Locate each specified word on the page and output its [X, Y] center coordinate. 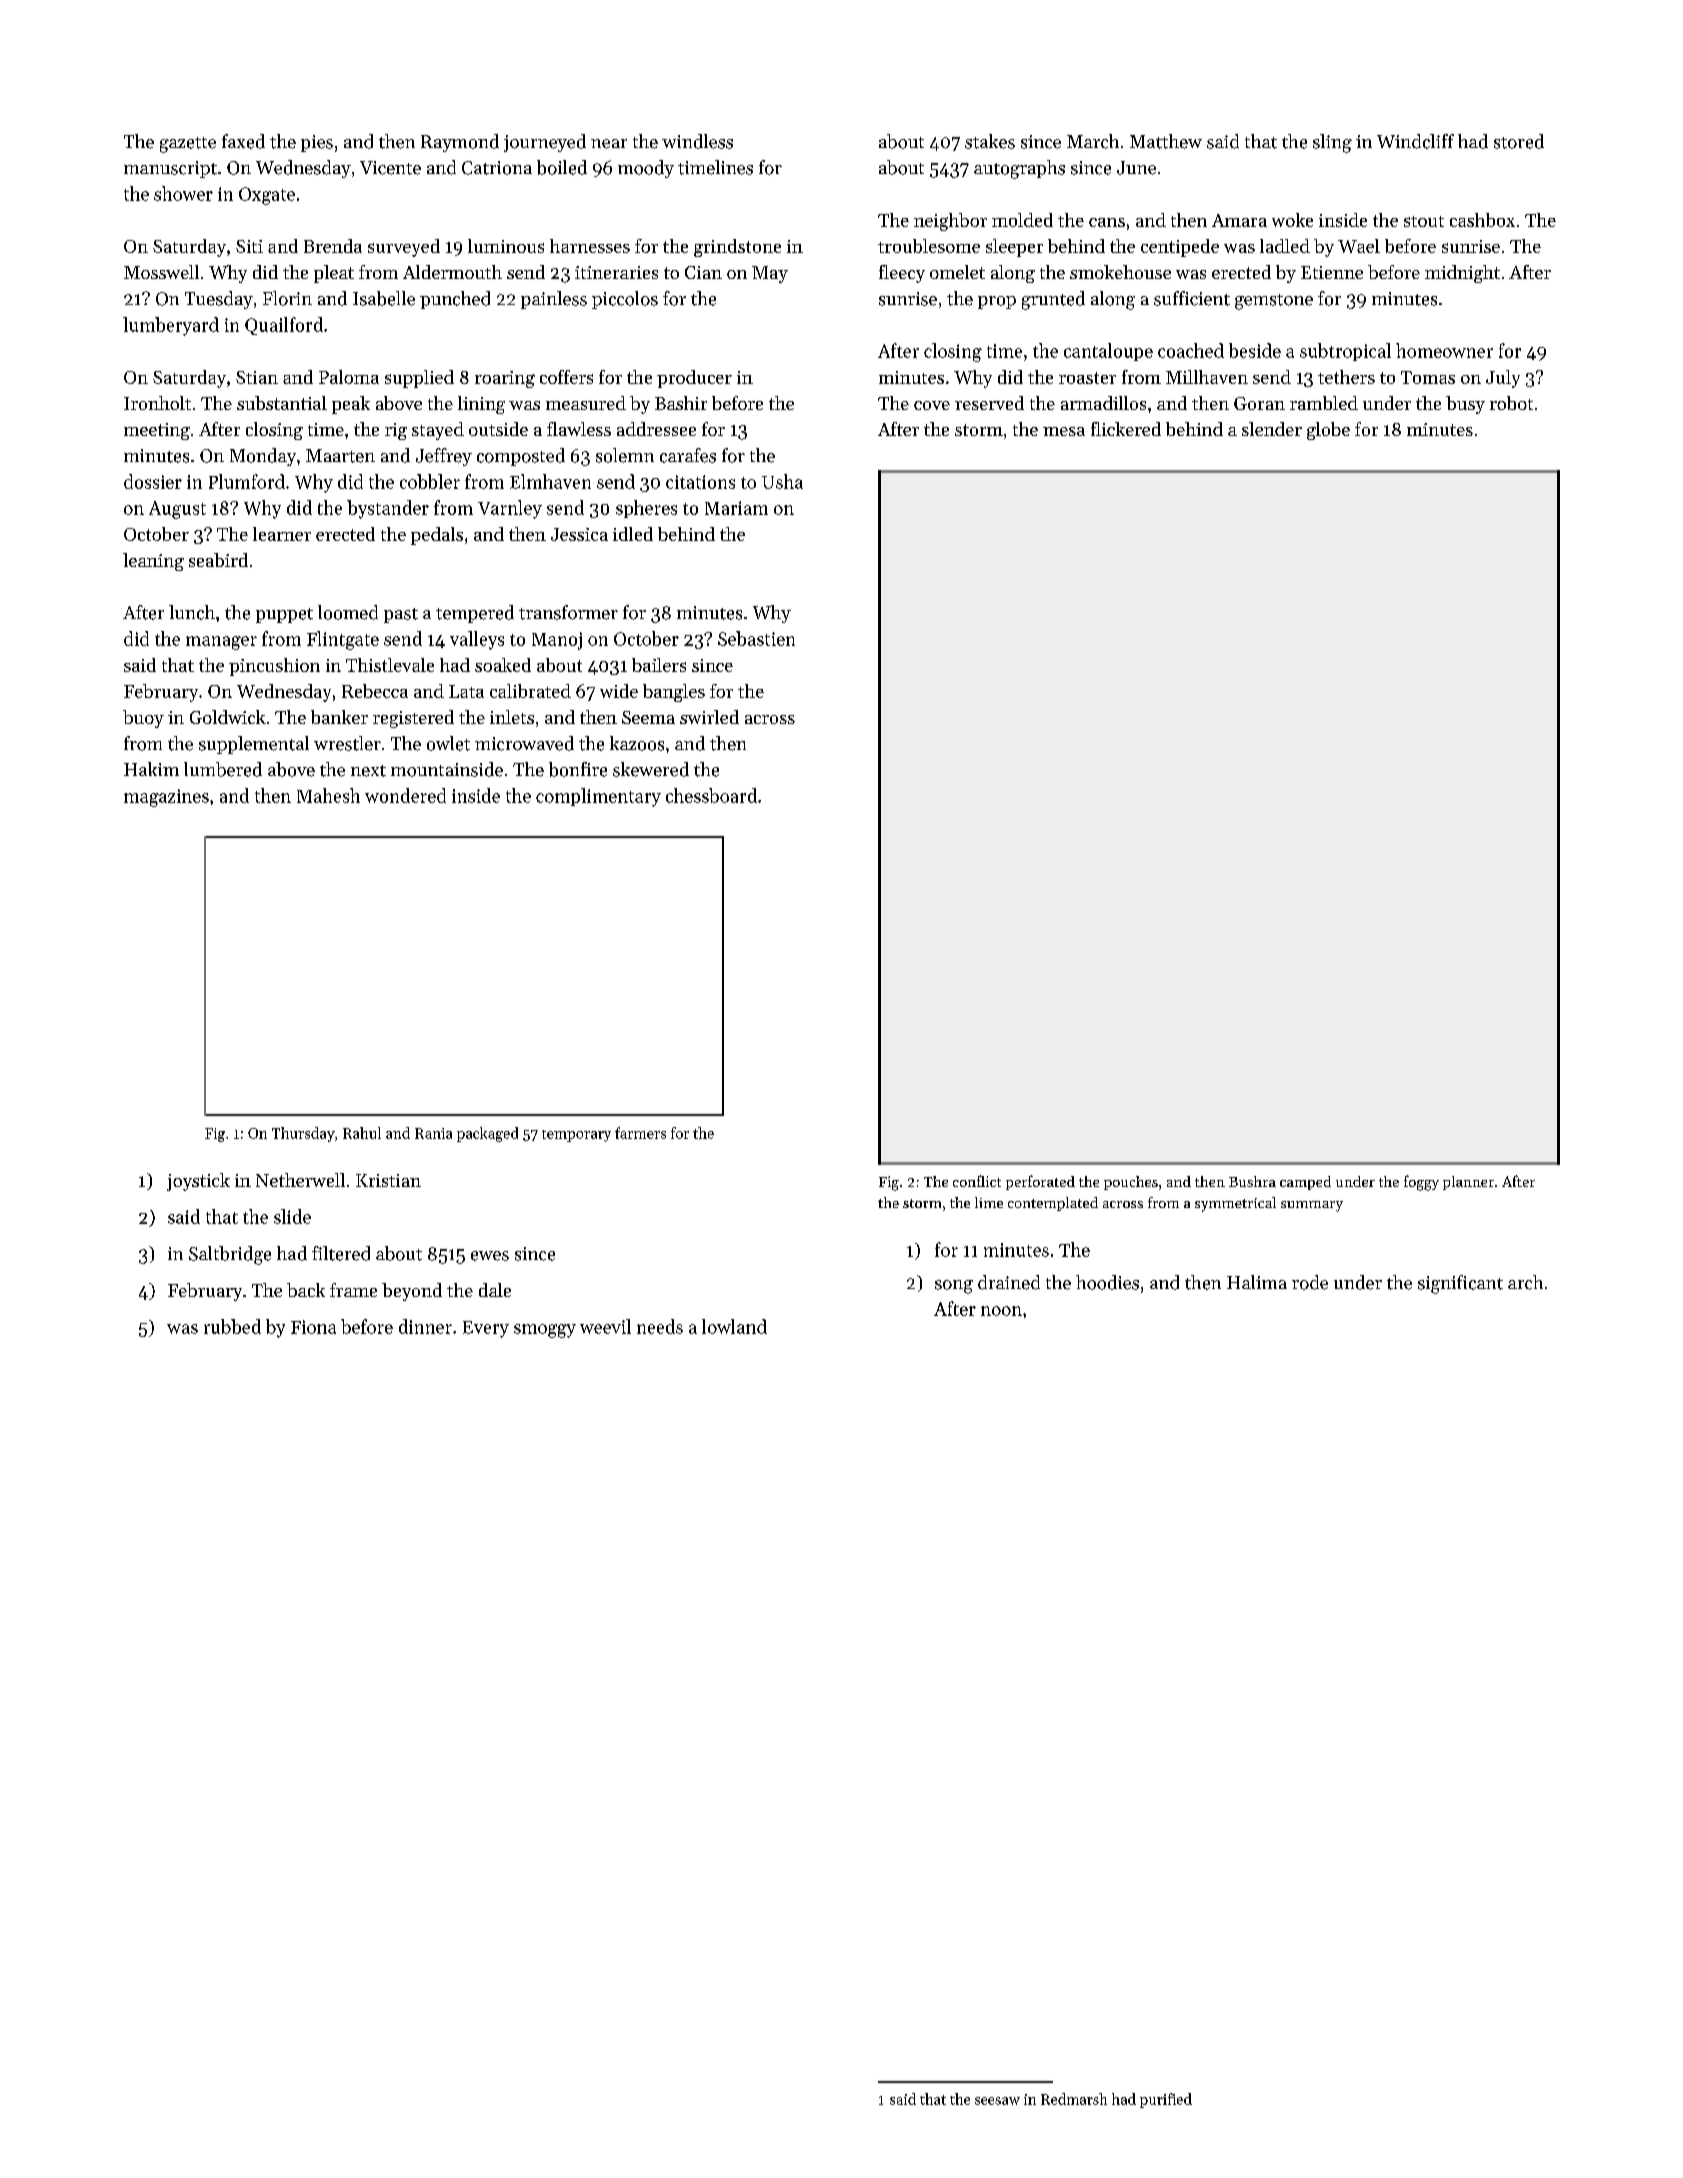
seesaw [997, 2101]
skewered [651, 769]
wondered [405, 795]
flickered [1126, 429]
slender [1272, 429]
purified [1166, 2100]
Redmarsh [1074, 2099]
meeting [157, 431]
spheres [646, 509]
